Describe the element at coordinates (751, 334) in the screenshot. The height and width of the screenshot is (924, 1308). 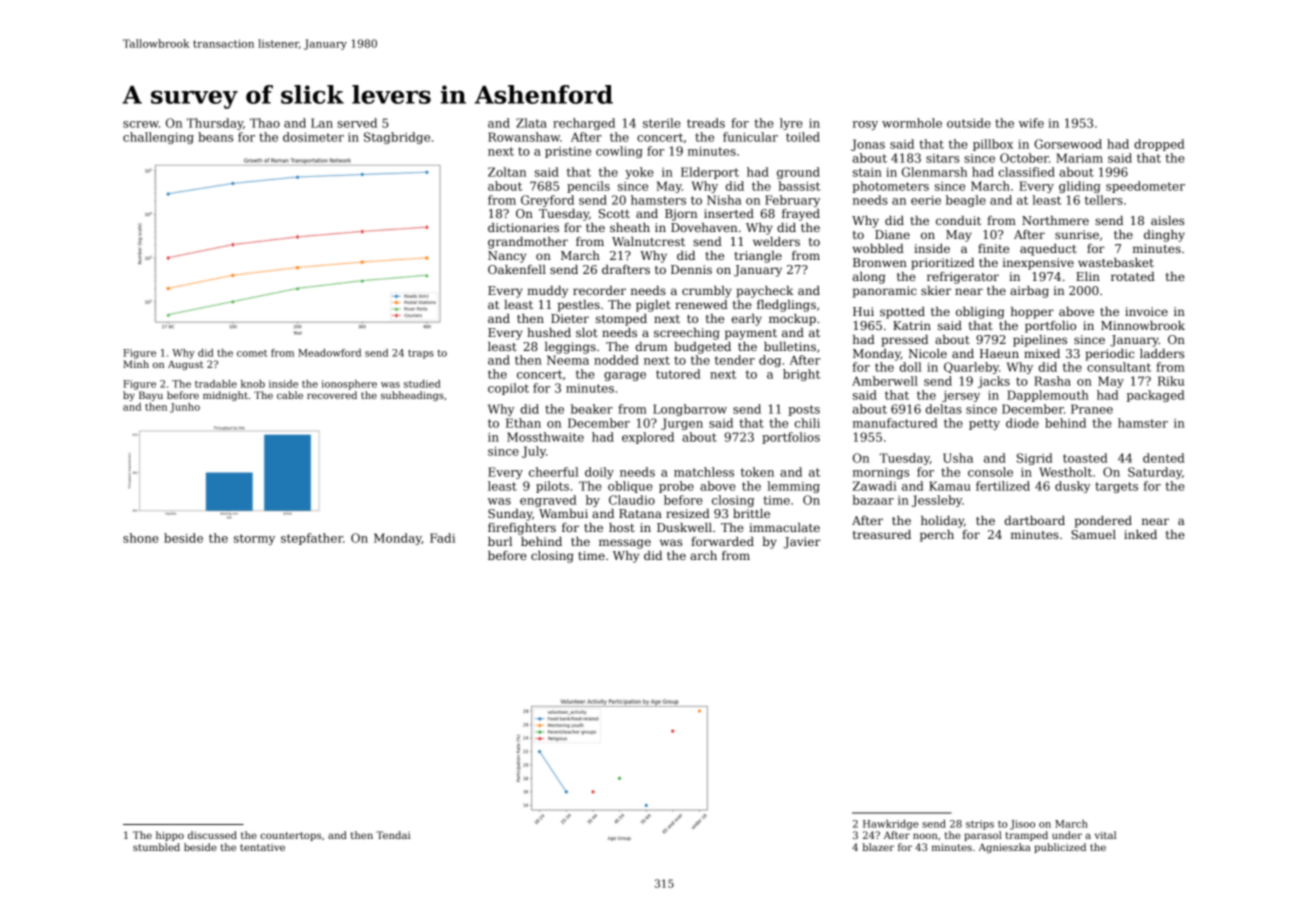
I see `payment` at that location.
